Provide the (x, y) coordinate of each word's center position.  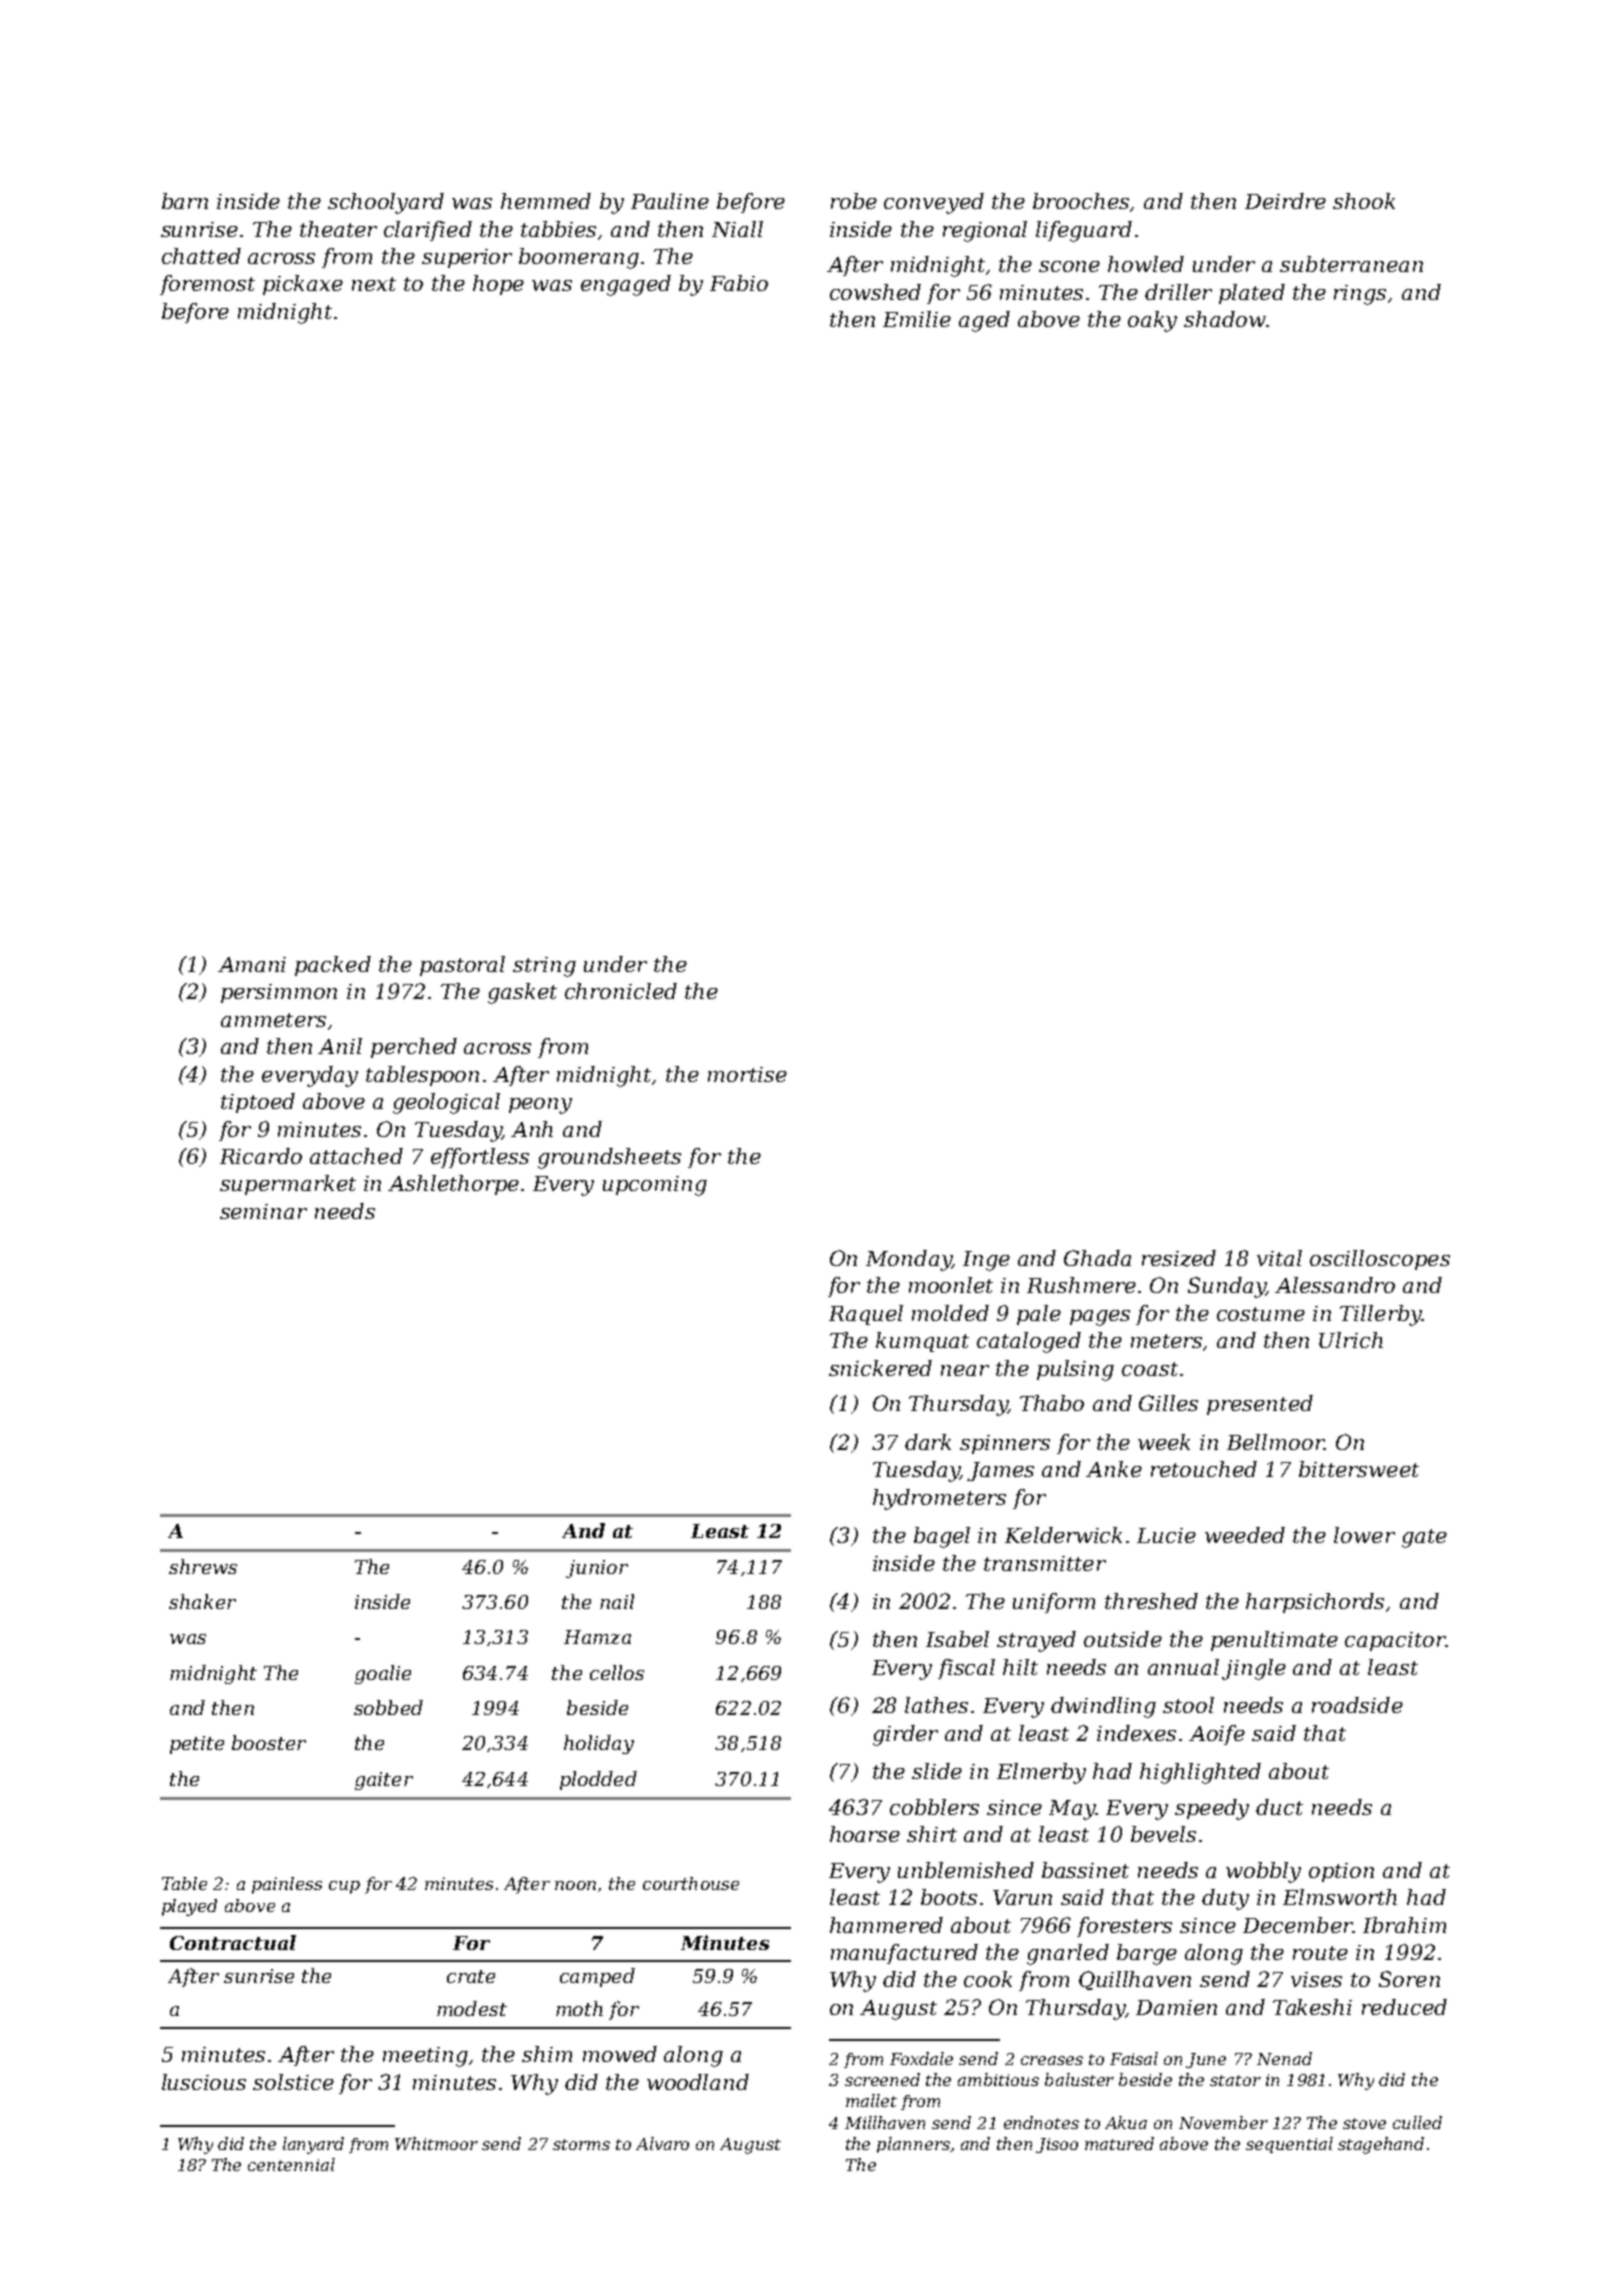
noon (575, 1885)
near (965, 1370)
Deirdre (1285, 201)
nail (617, 1601)
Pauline (670, 201)
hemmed (546, 201)
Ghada (1097, 1258)
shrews (203, 1566)
